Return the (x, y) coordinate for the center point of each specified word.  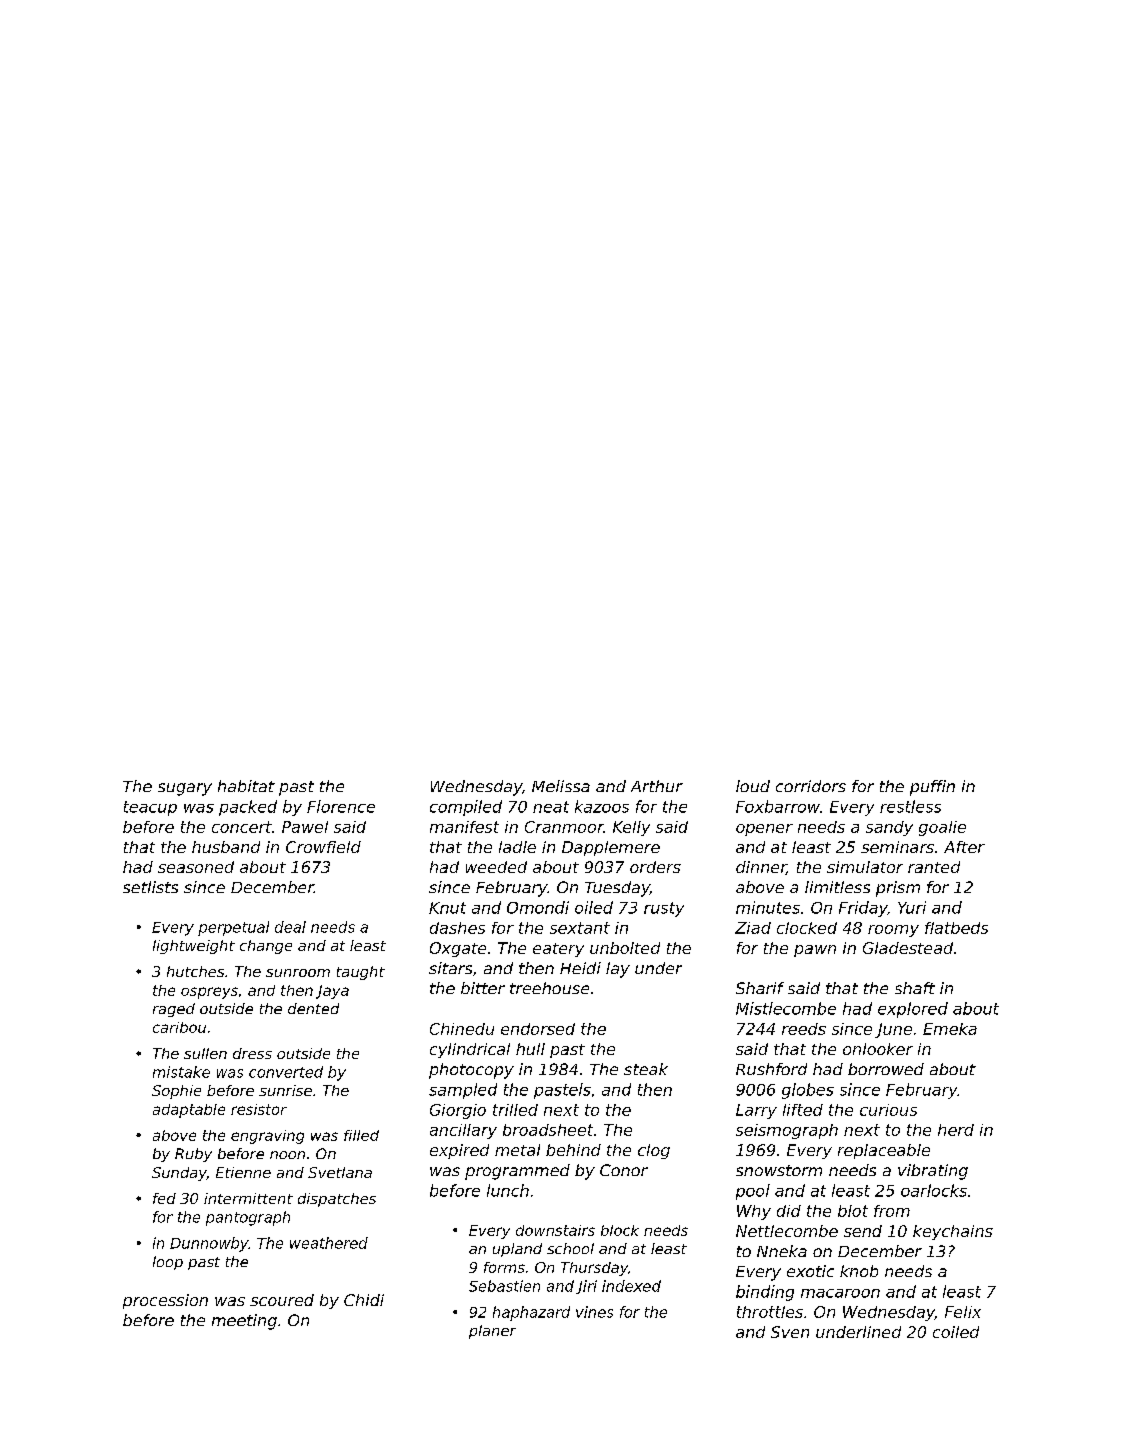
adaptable (189, 1111)
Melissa (561, 786)
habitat (246, 786)
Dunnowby (209, 1244)
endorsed (538, 1029)
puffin (932, 788)
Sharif (760, 988)
